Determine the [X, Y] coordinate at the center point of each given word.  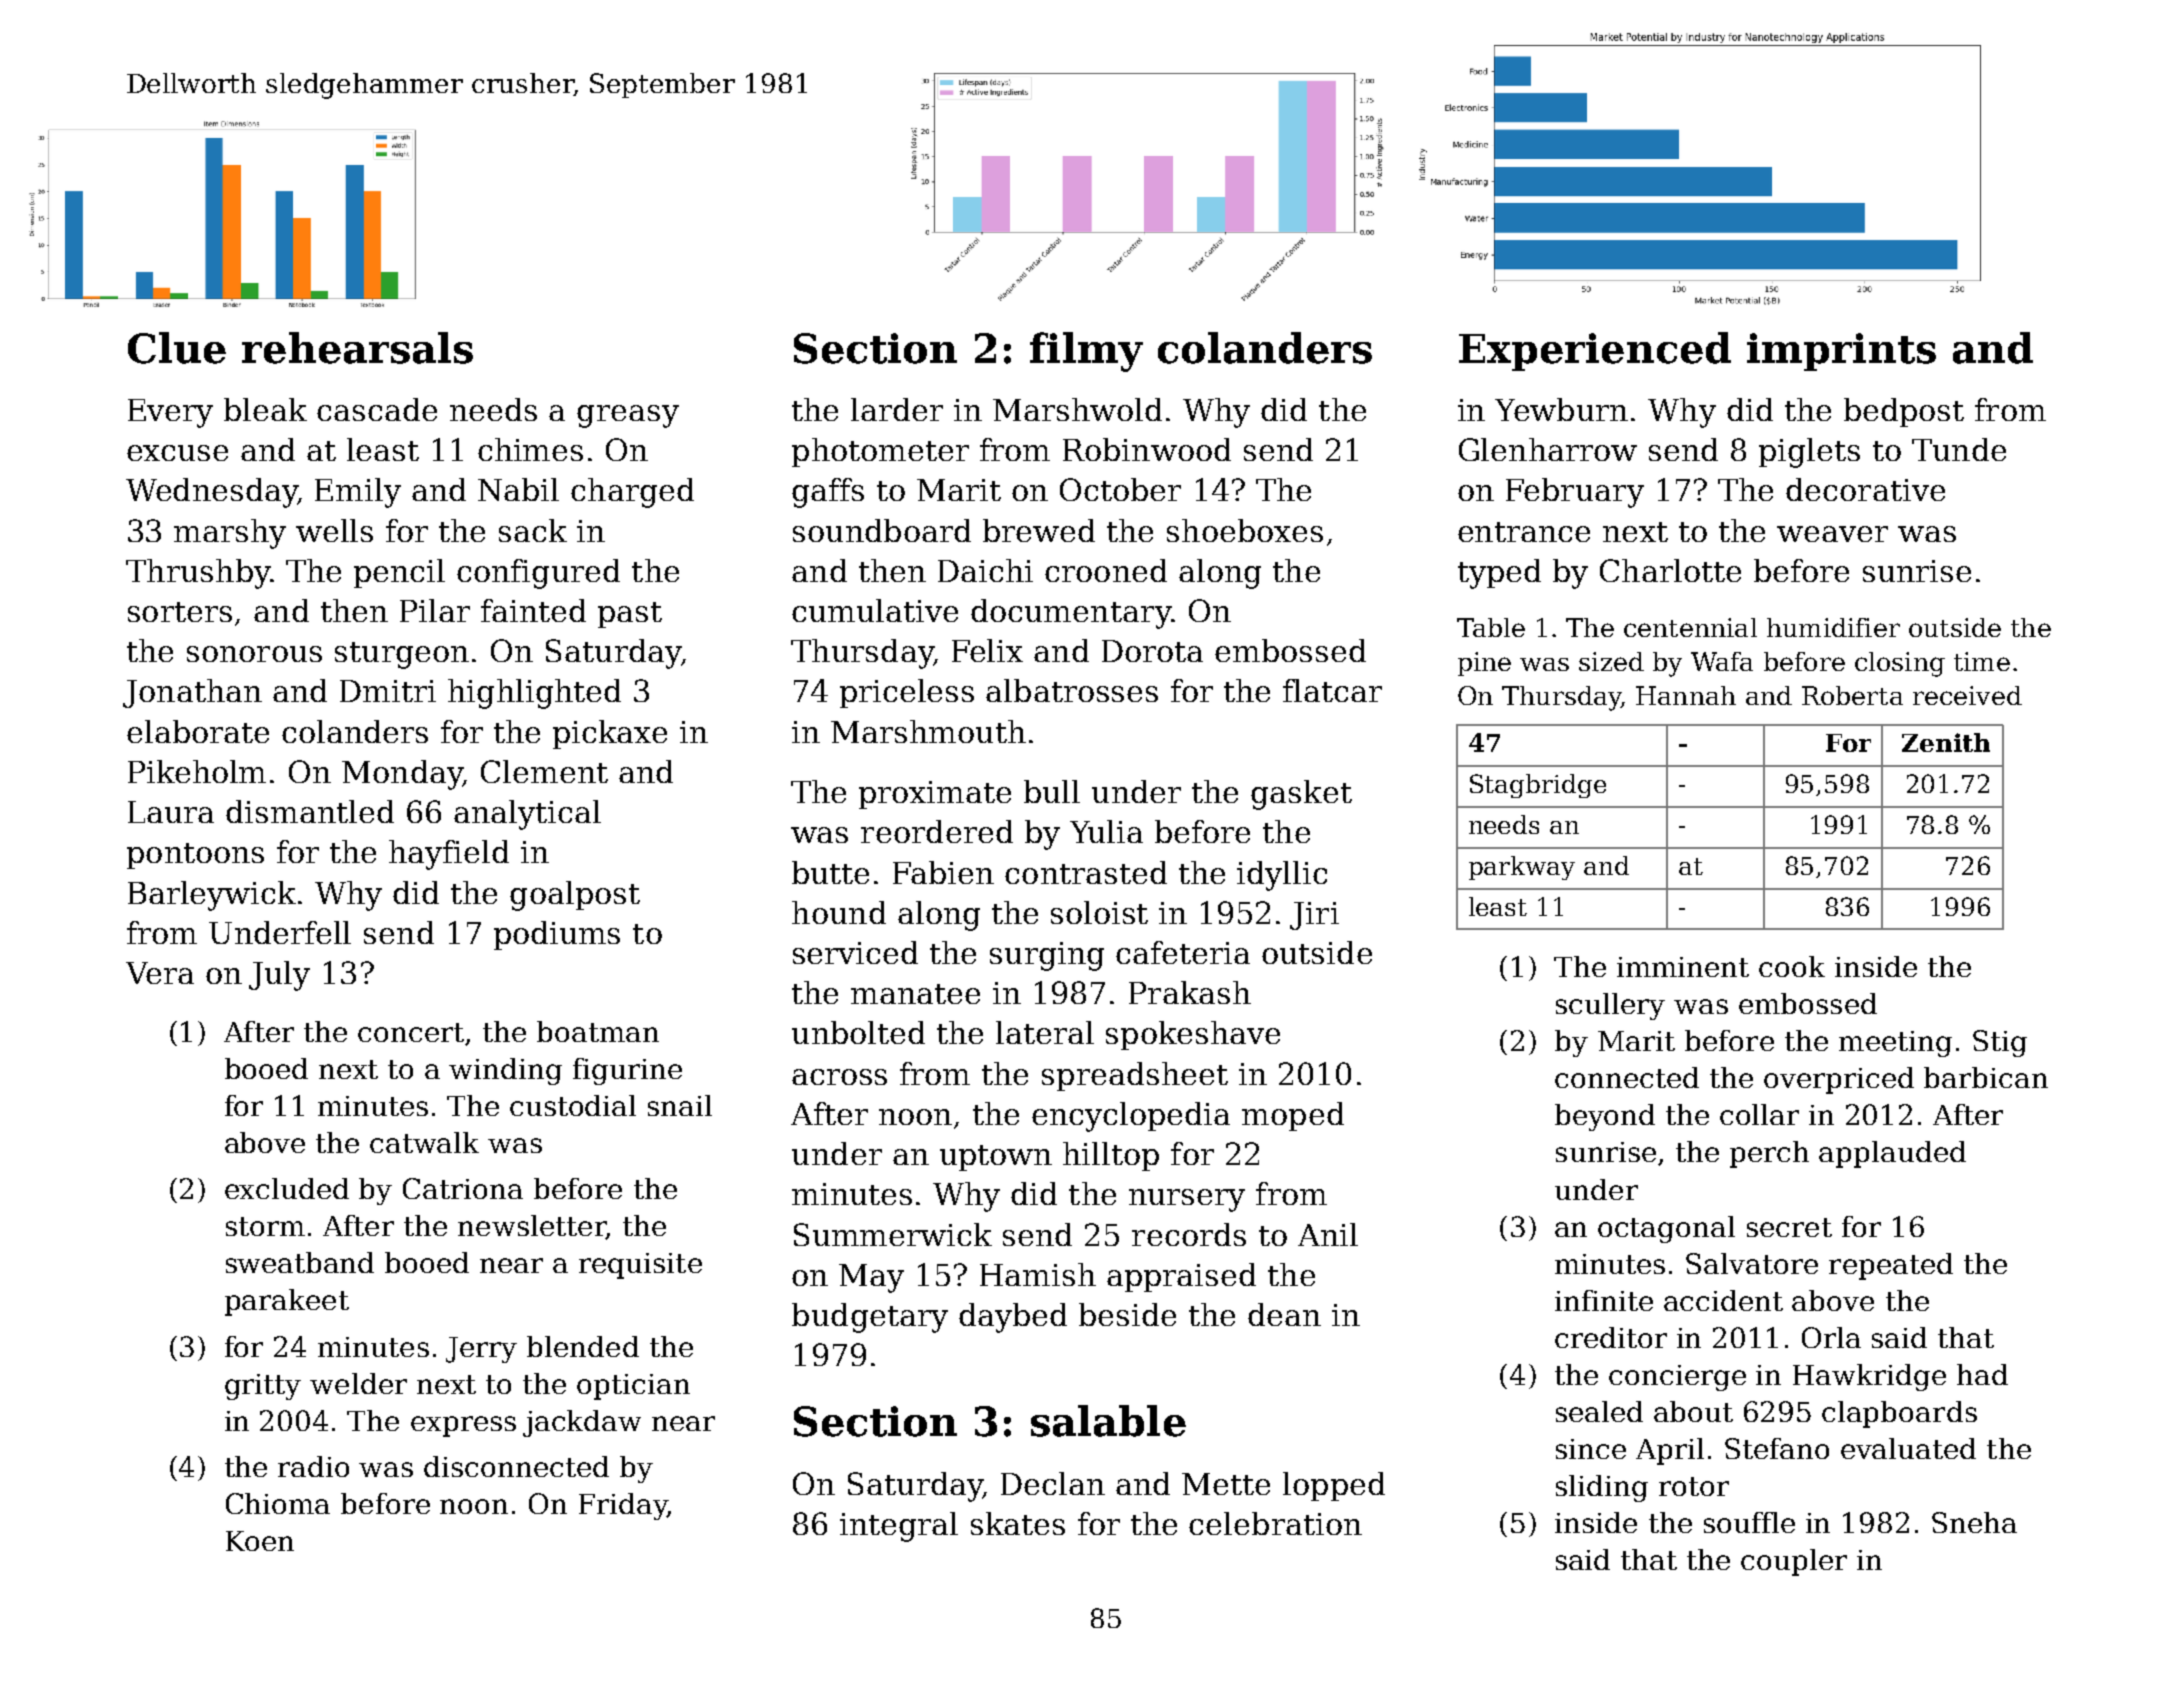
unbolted [858, 1032]
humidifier [1833, 627]
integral [899, 1527]
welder [358, 1383]
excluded [287, 1188]
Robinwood [1147, 449]
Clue [177, 348]
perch [1769, 1154]
